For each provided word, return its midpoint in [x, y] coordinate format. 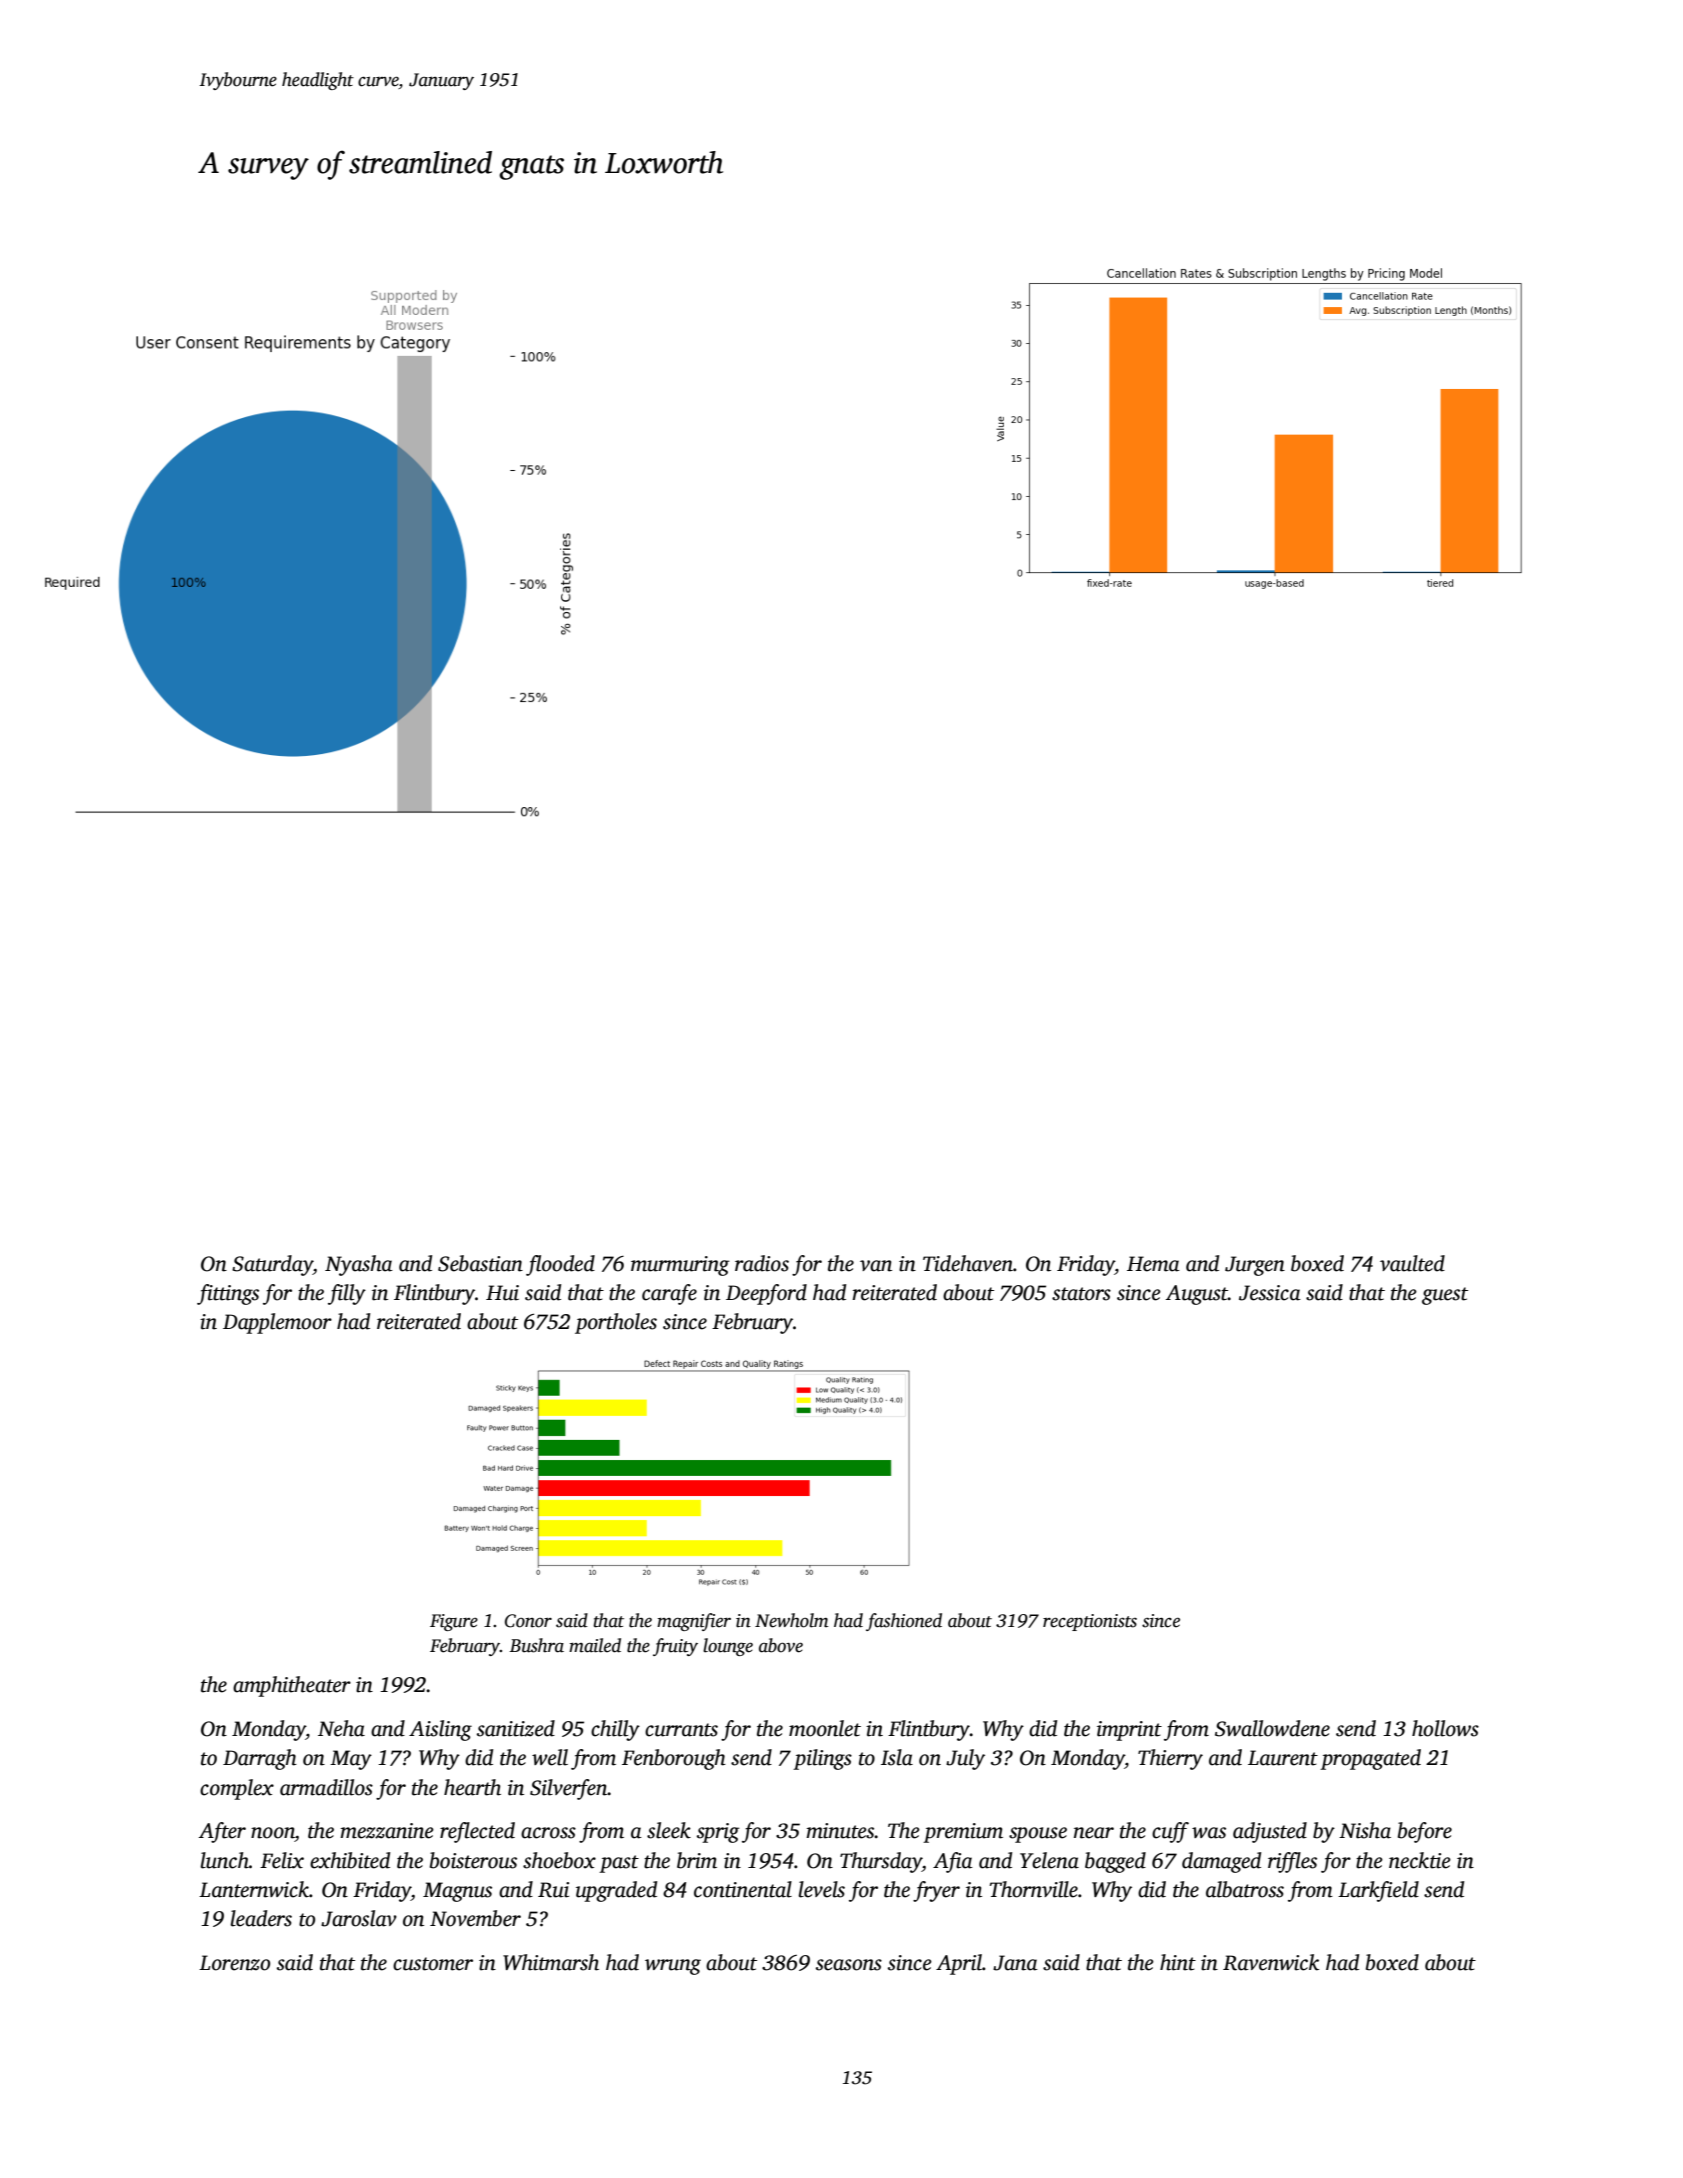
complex [237, 1789]
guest [1445, 1296]
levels [821, 1889]
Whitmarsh [551, 1962]
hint [1178, 1962]
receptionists [1090, 1622]
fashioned [904, 1622]
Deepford [766, 1294]
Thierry [1170, 1759]
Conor [528, 1621]
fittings [228, 1294]
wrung [673, 1967]
